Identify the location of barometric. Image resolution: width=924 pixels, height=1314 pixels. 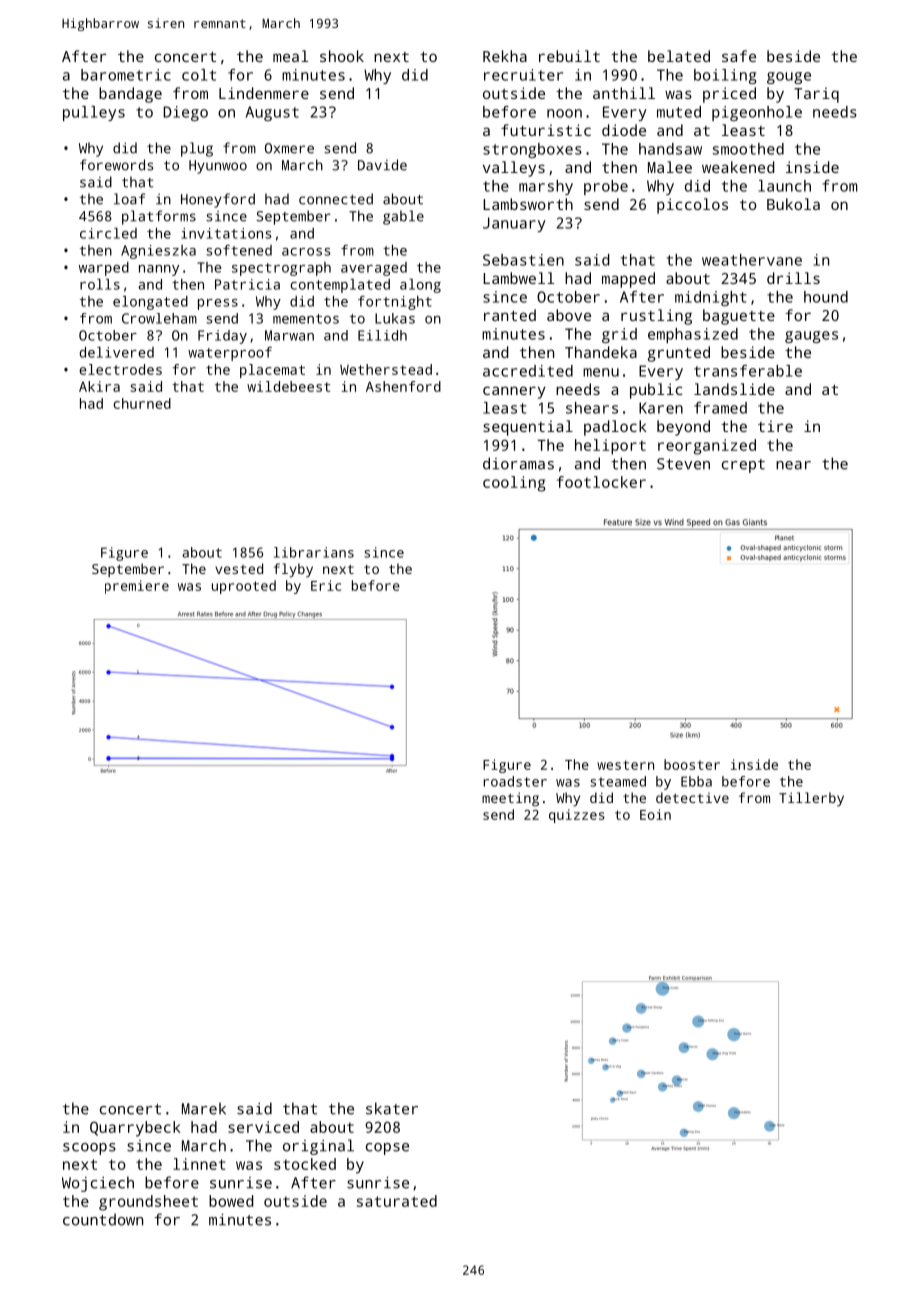
(126, 75).
